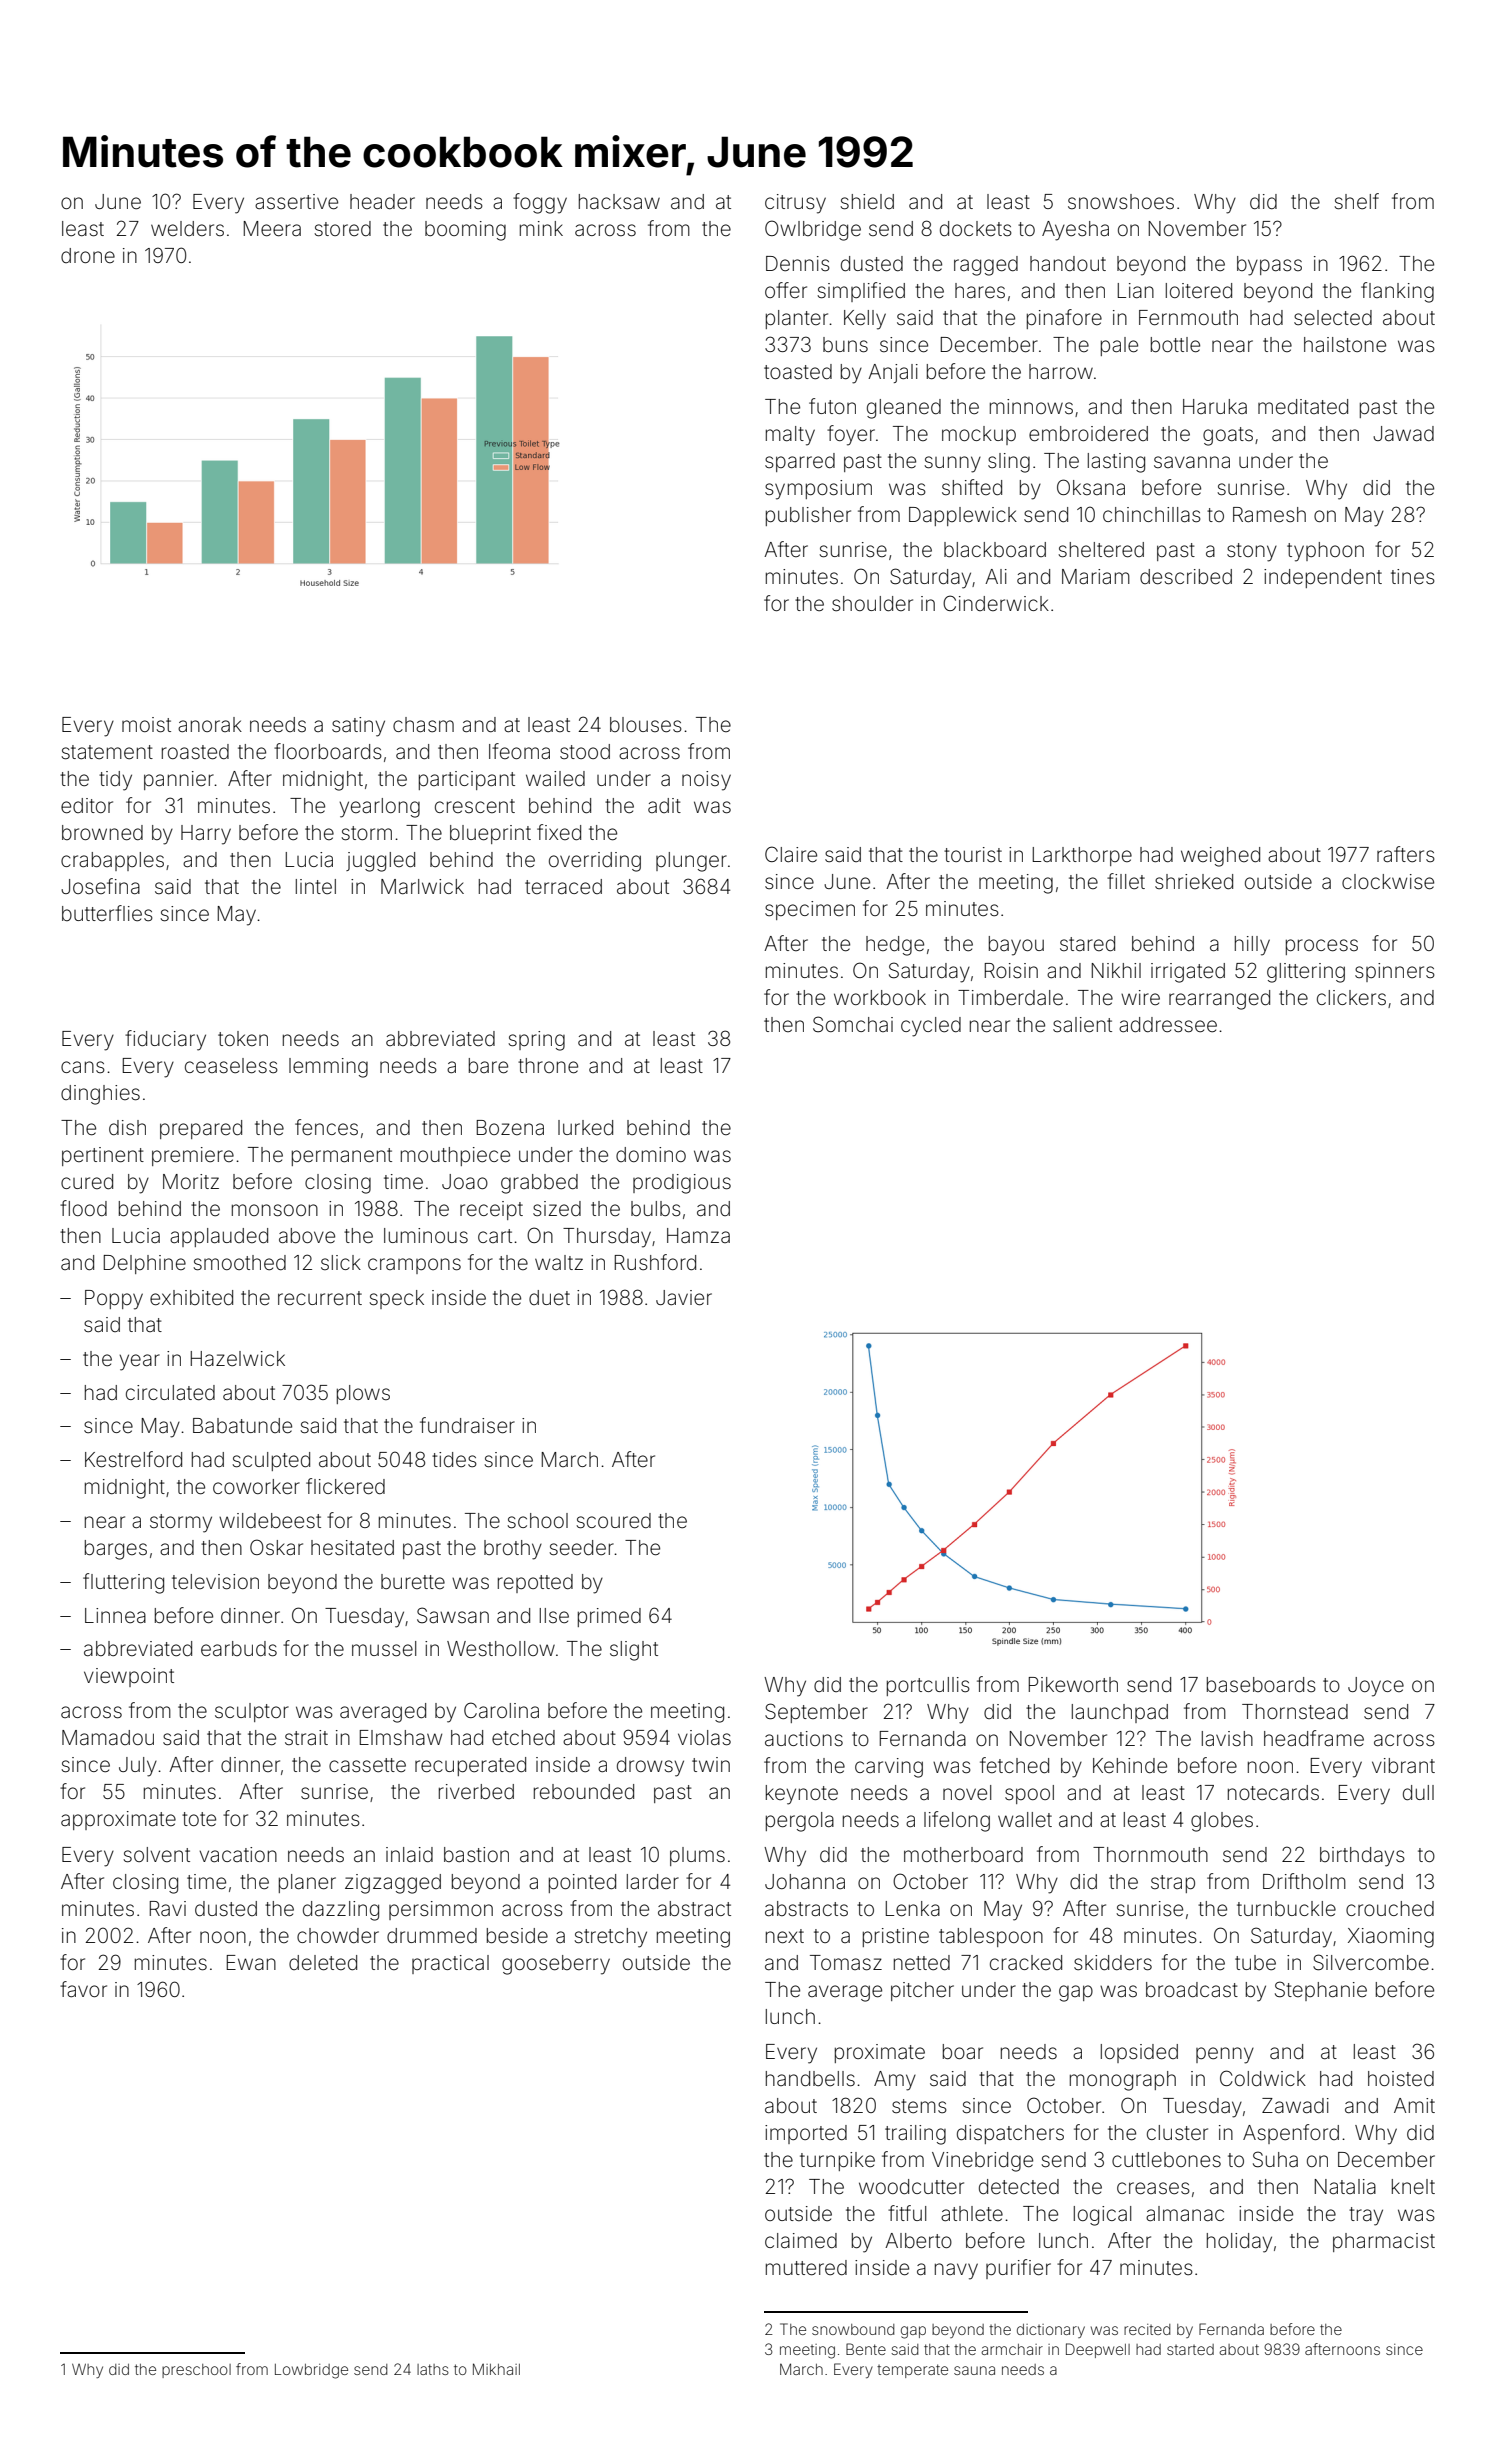 The image size is (1496, 2464). I want to click on burette, so click(413, 1581).
